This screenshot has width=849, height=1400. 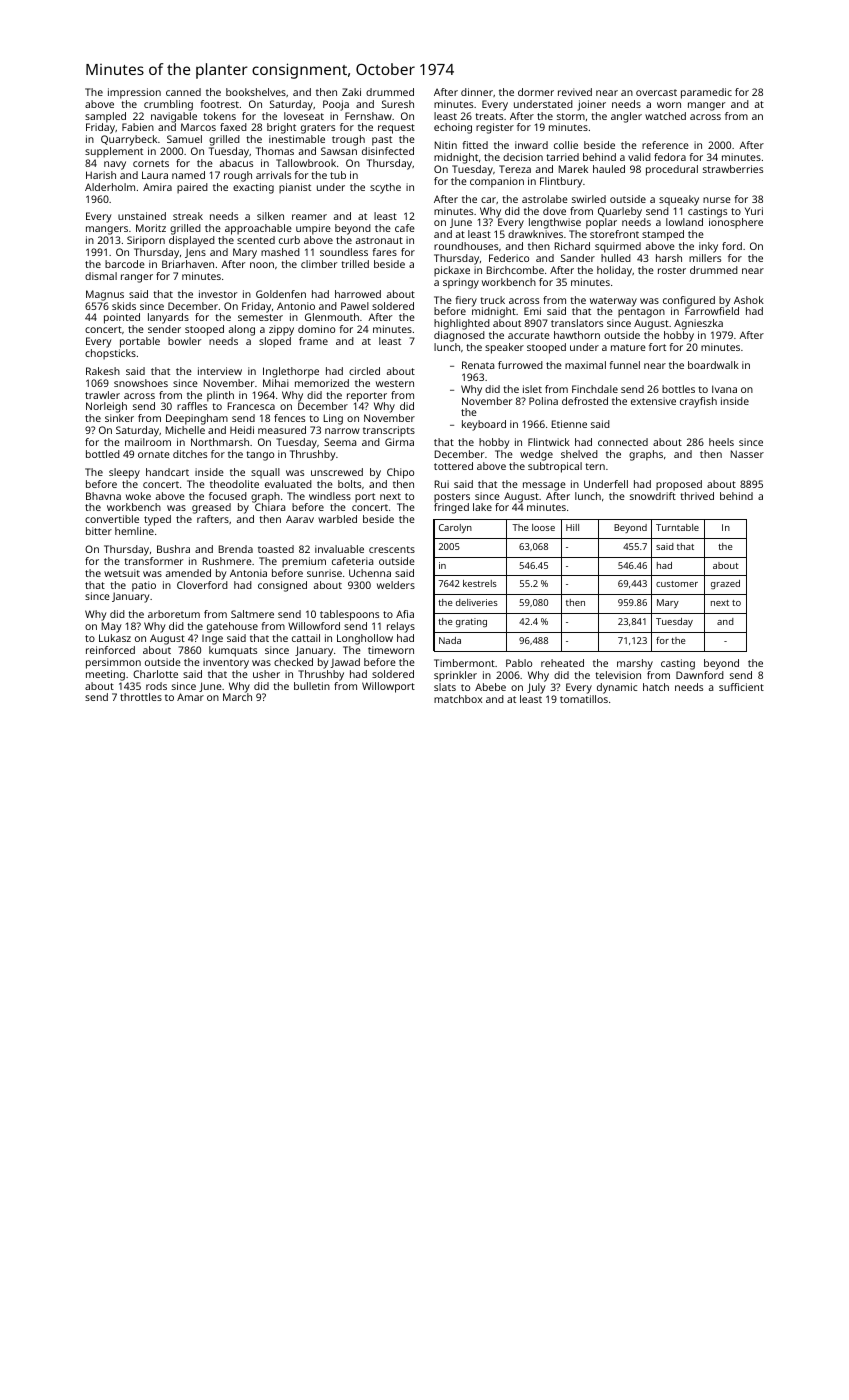 What do you see at coordinates (141, 697) in the screenshot?
I see `throttles` at bounding box center [141, 697].
